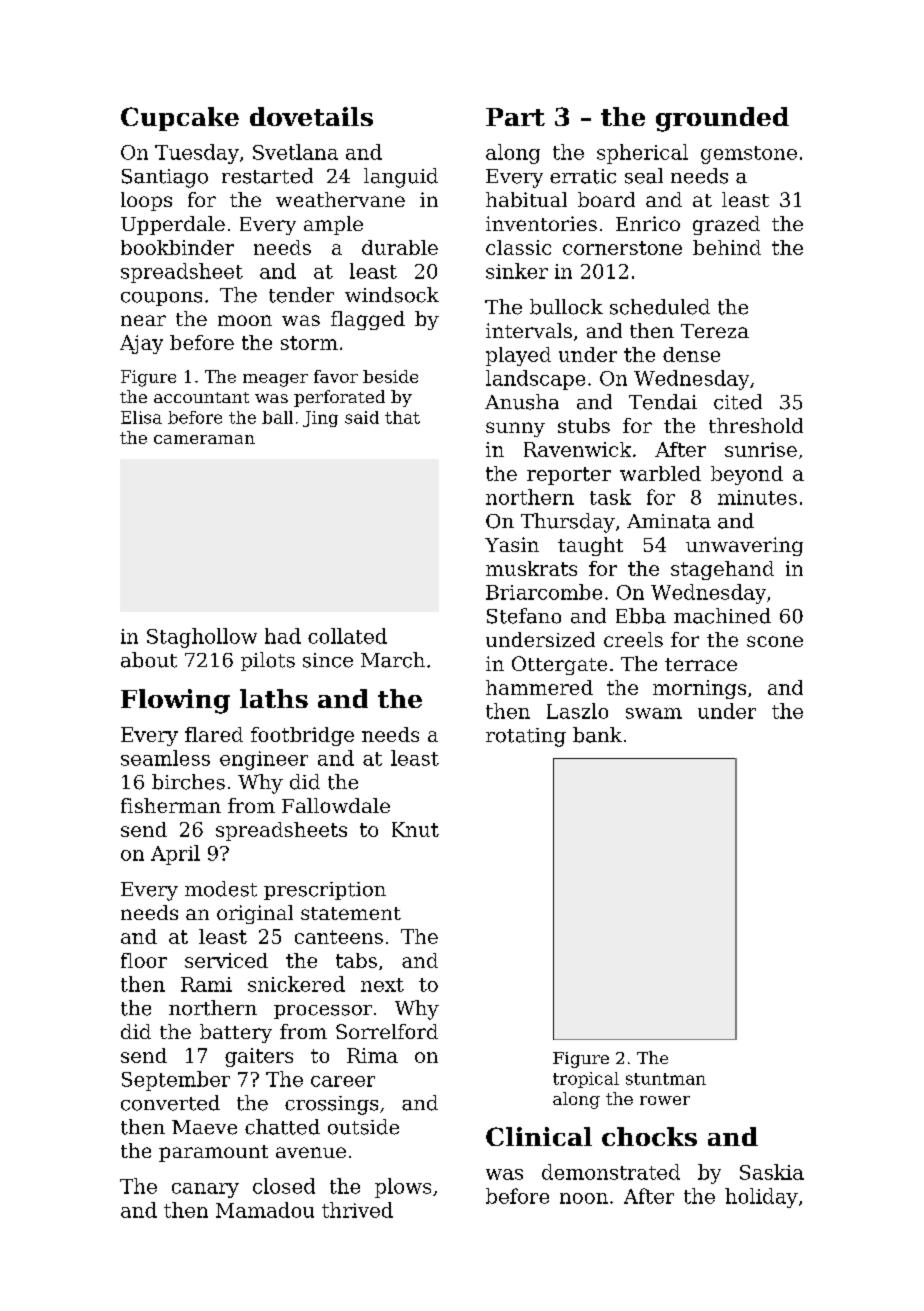 This screenshot has height=1311, width=924. I want to click on Rami, so click(206, 984).
